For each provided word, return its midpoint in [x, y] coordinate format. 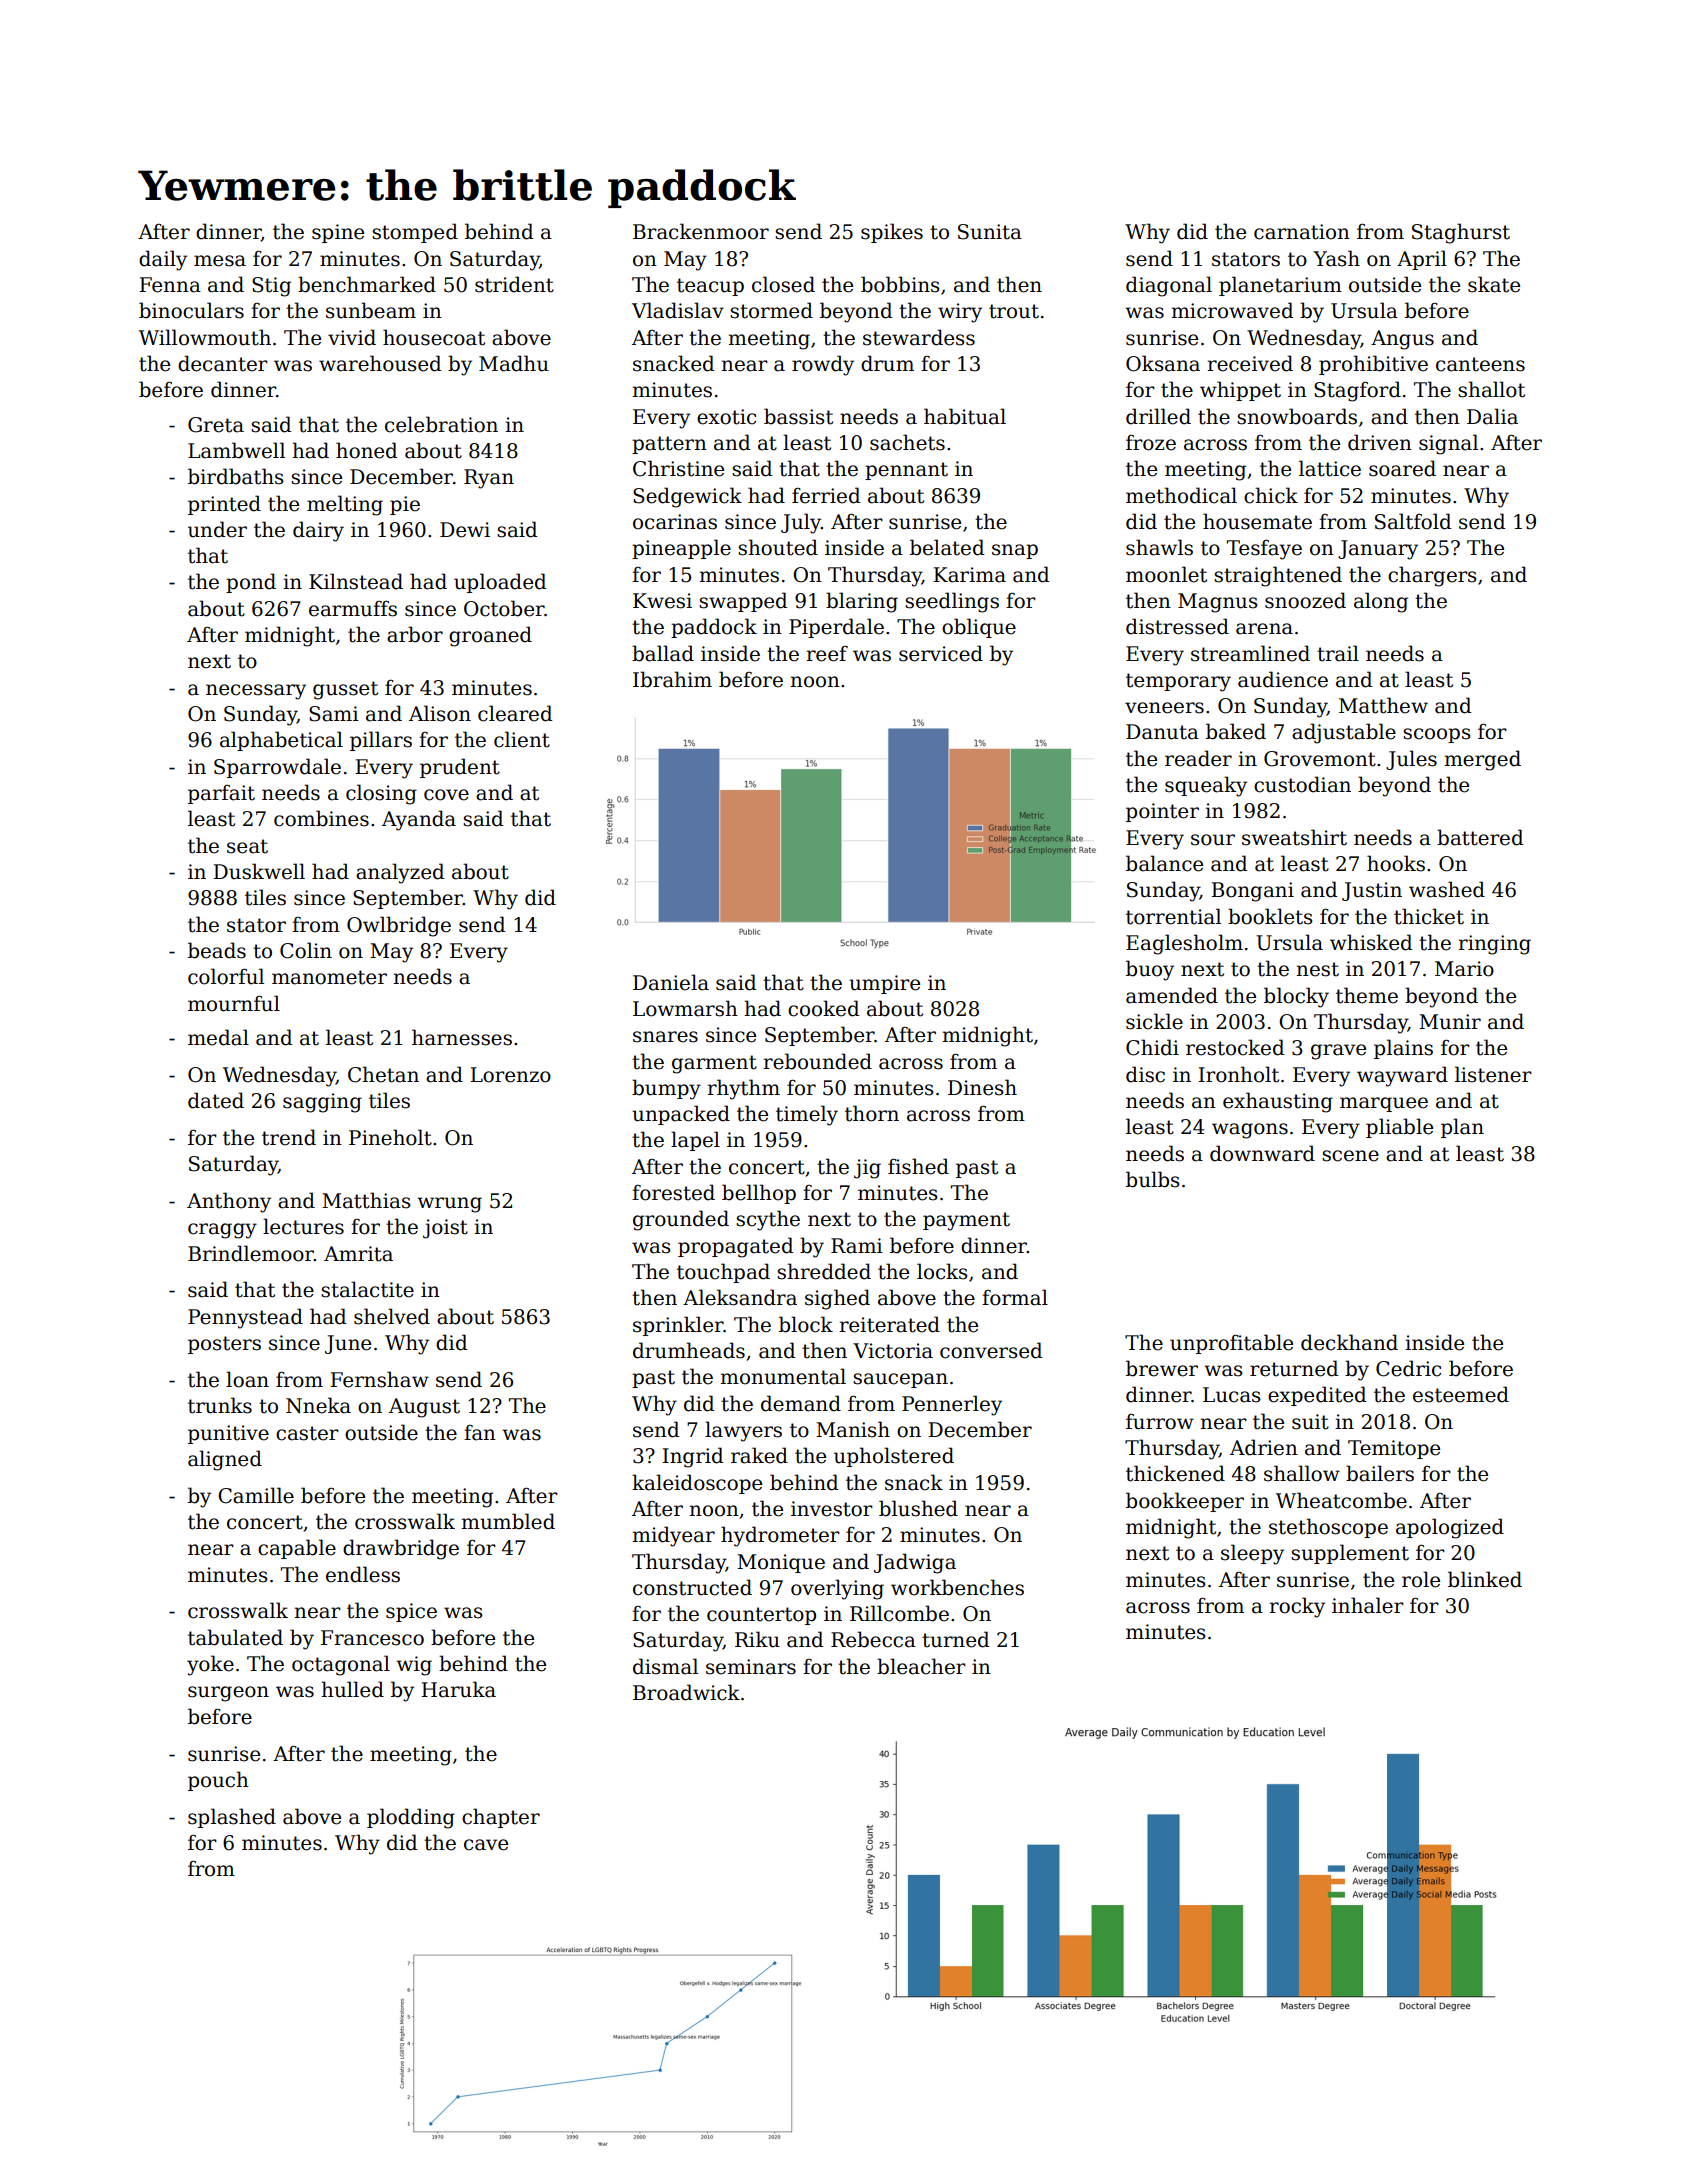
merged [1482, 760]
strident [514, 284]
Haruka [458, 1689]
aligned [225, 1460]
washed [1447, 889]
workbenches [957, 1587]
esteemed [1461, 1394]
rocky [1297, 1607]
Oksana [1163, 363]
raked [759, 1455]
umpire [884, 984]
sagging [322, 1103]
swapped [743, 602]
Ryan [489, 479]
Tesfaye [1264, 549]
